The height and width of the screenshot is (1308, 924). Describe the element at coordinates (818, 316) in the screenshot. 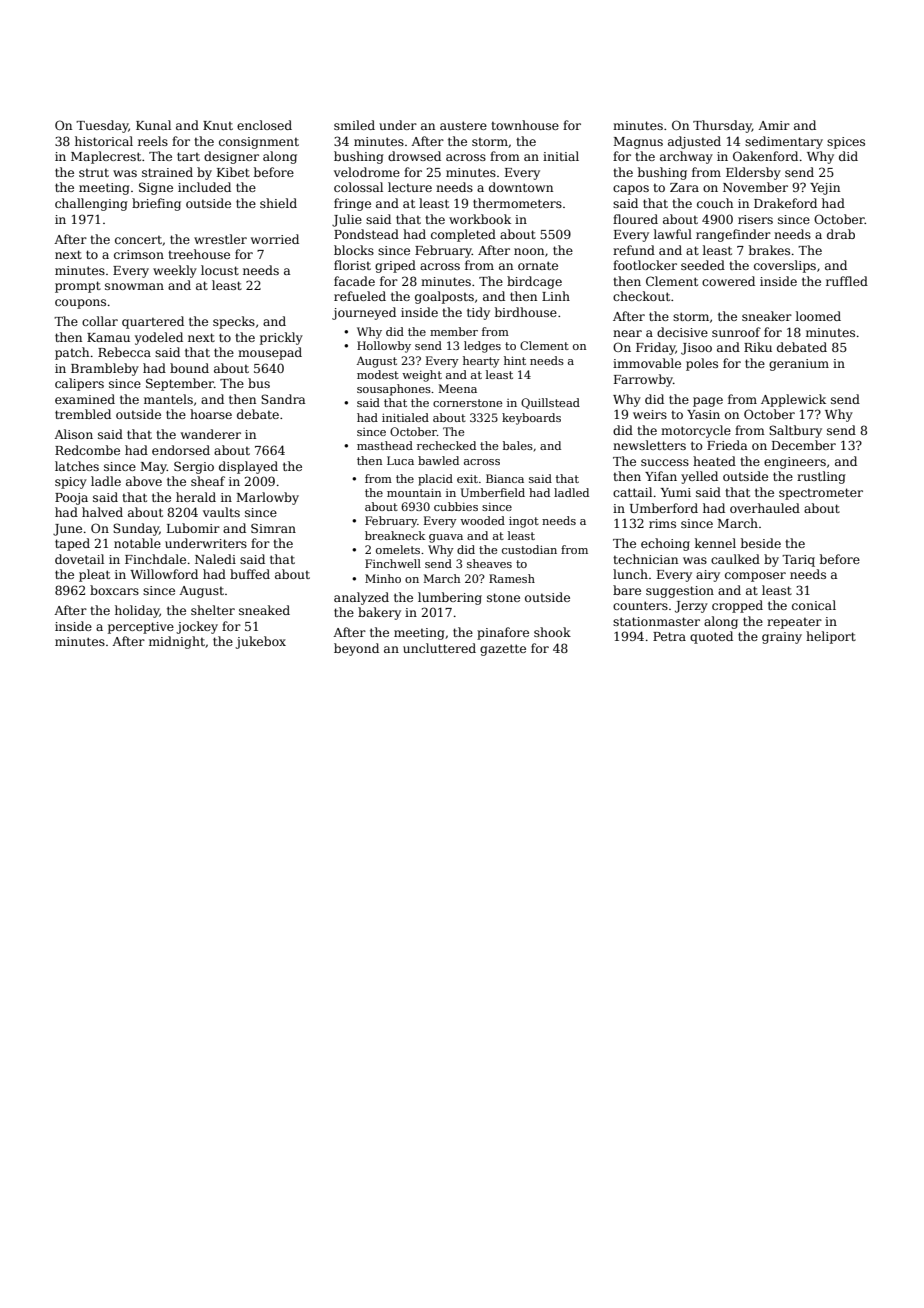

I see `loomed` at that location.
